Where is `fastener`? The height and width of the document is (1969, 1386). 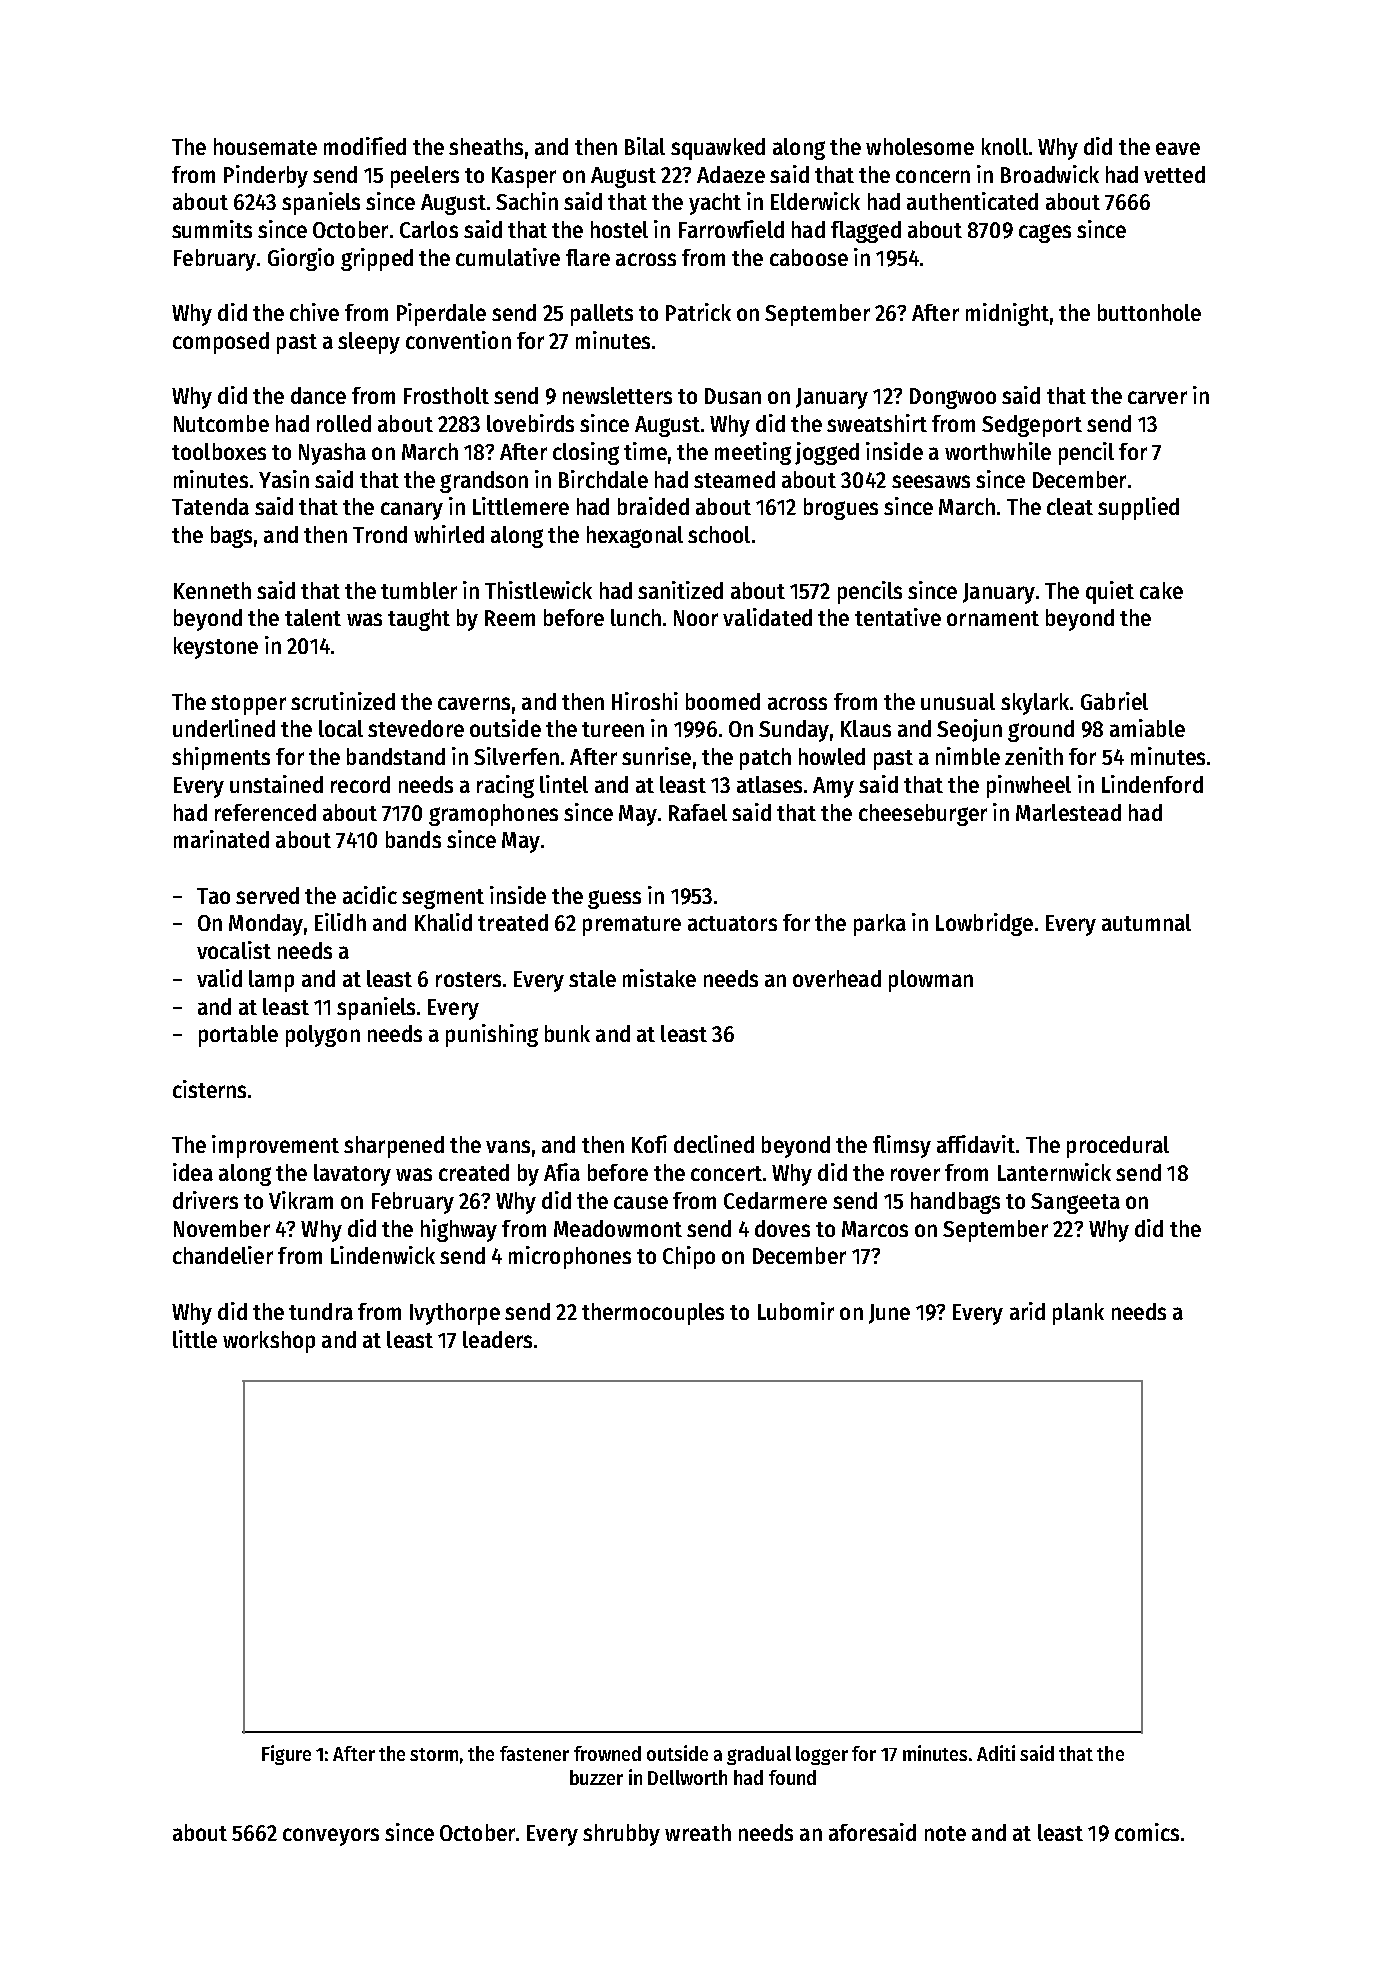 fastener is located at coordinates (534, 1753).
